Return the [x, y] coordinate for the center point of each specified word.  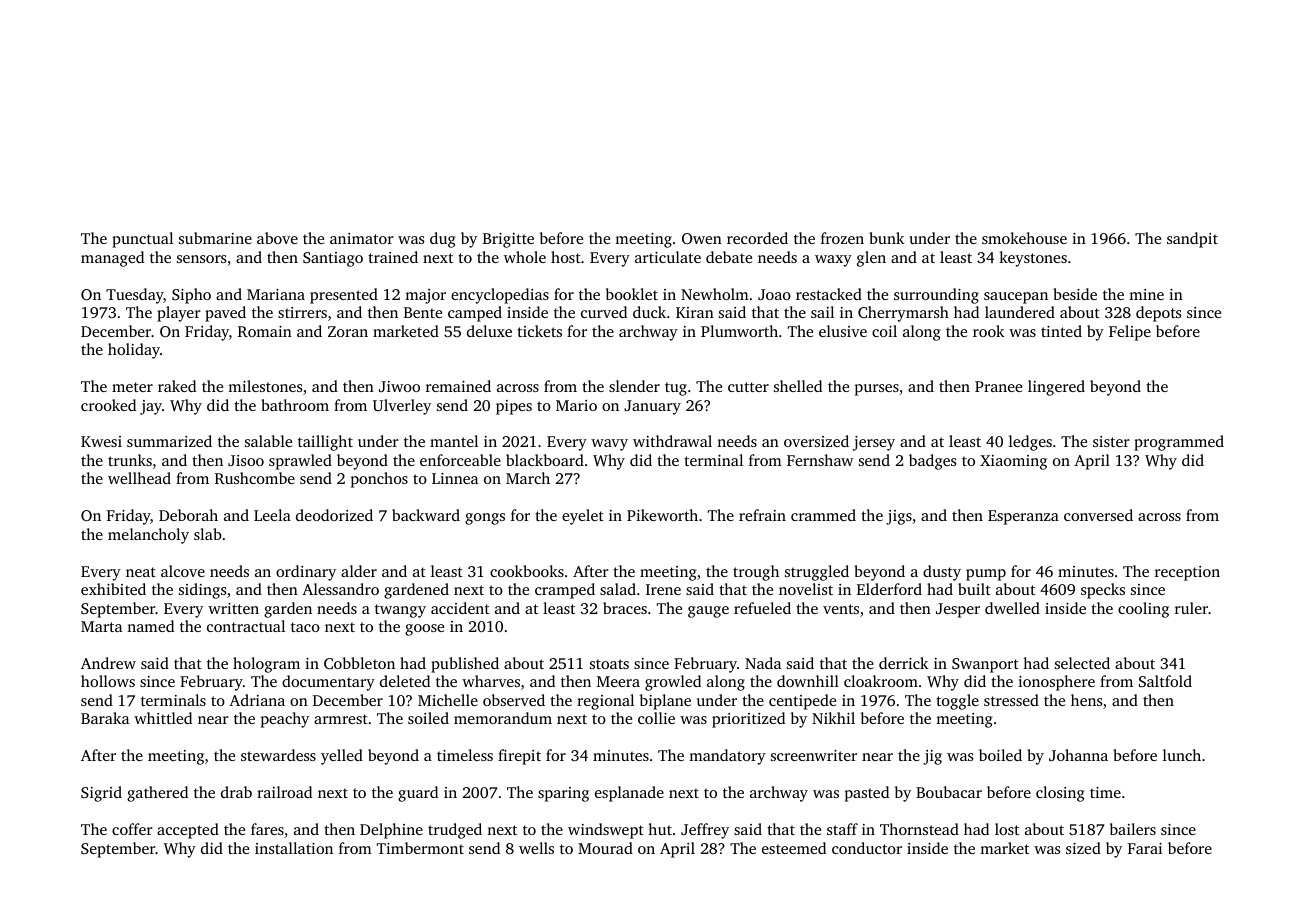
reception [1187, 573]
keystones [1033, 259]
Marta [101, 626]
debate [729, 257]
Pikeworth [662, 515]
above [277, 238]
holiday [134, 351]
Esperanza [1023, 517]
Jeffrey [705, 831]
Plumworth [739, 331]
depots [1158, 314]
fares [267, 829]
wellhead [139, 478]
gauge [708, 612]
